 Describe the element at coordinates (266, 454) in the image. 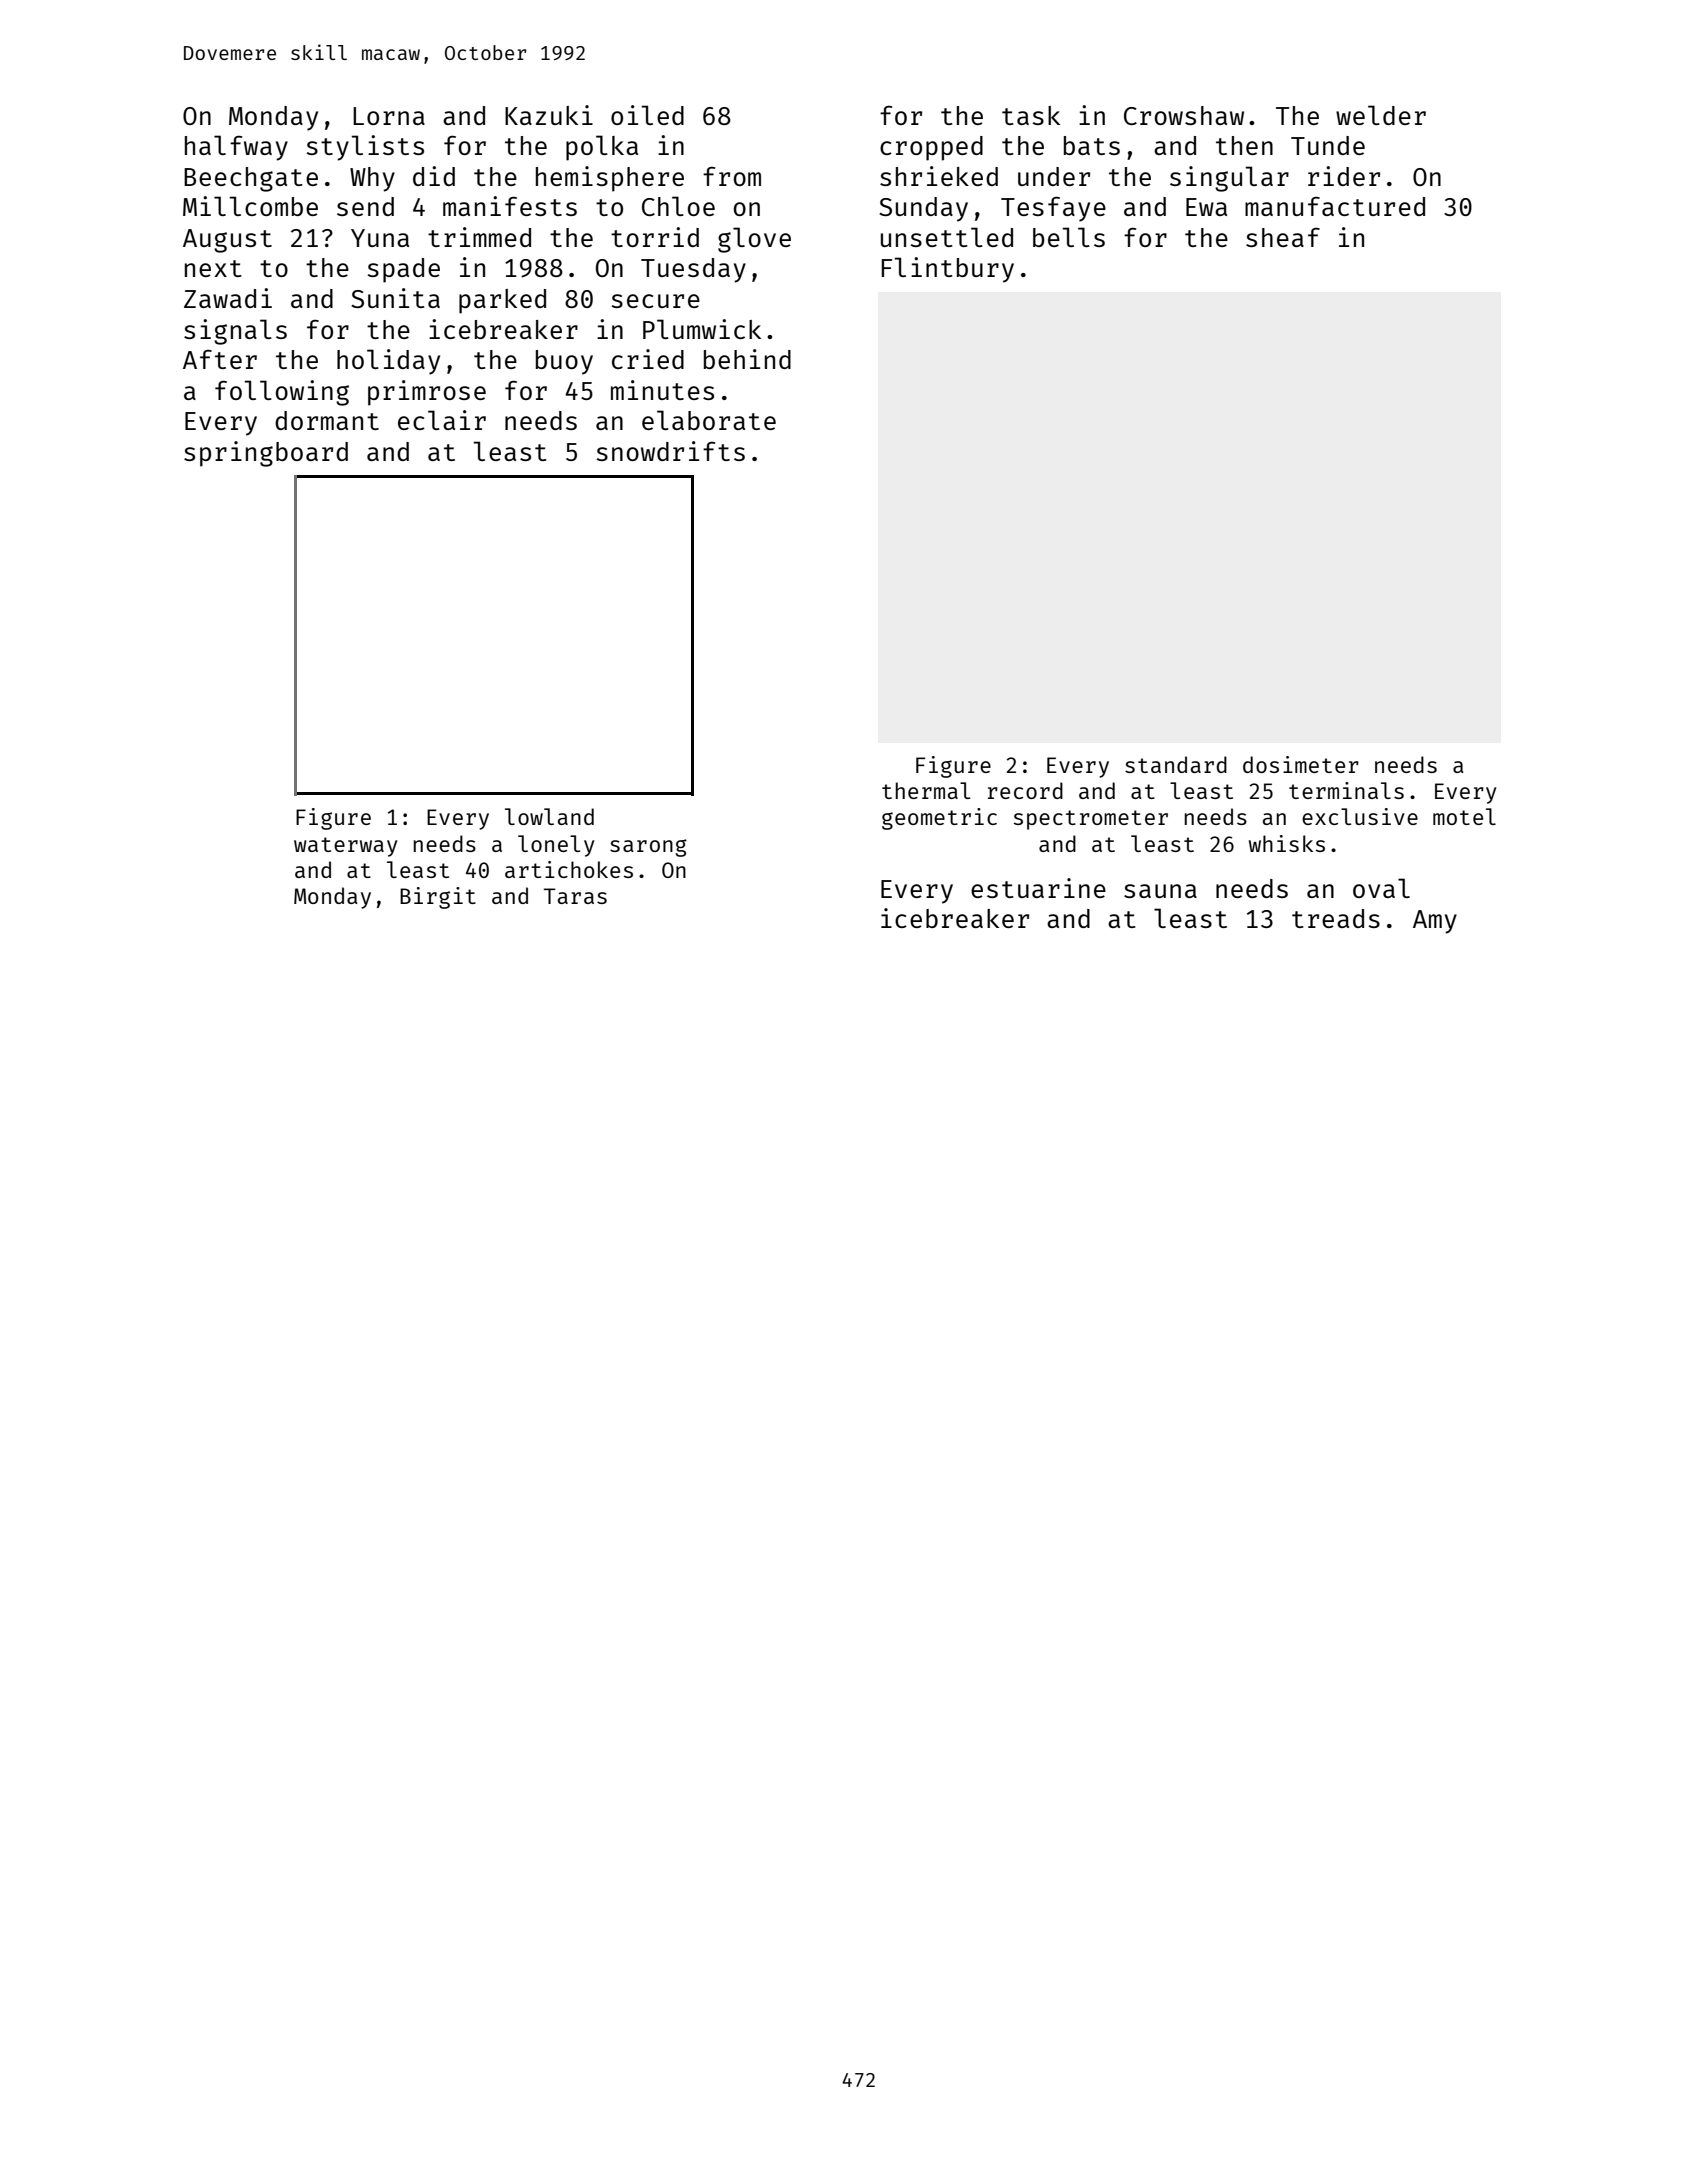

I see `springboard` at that location.
